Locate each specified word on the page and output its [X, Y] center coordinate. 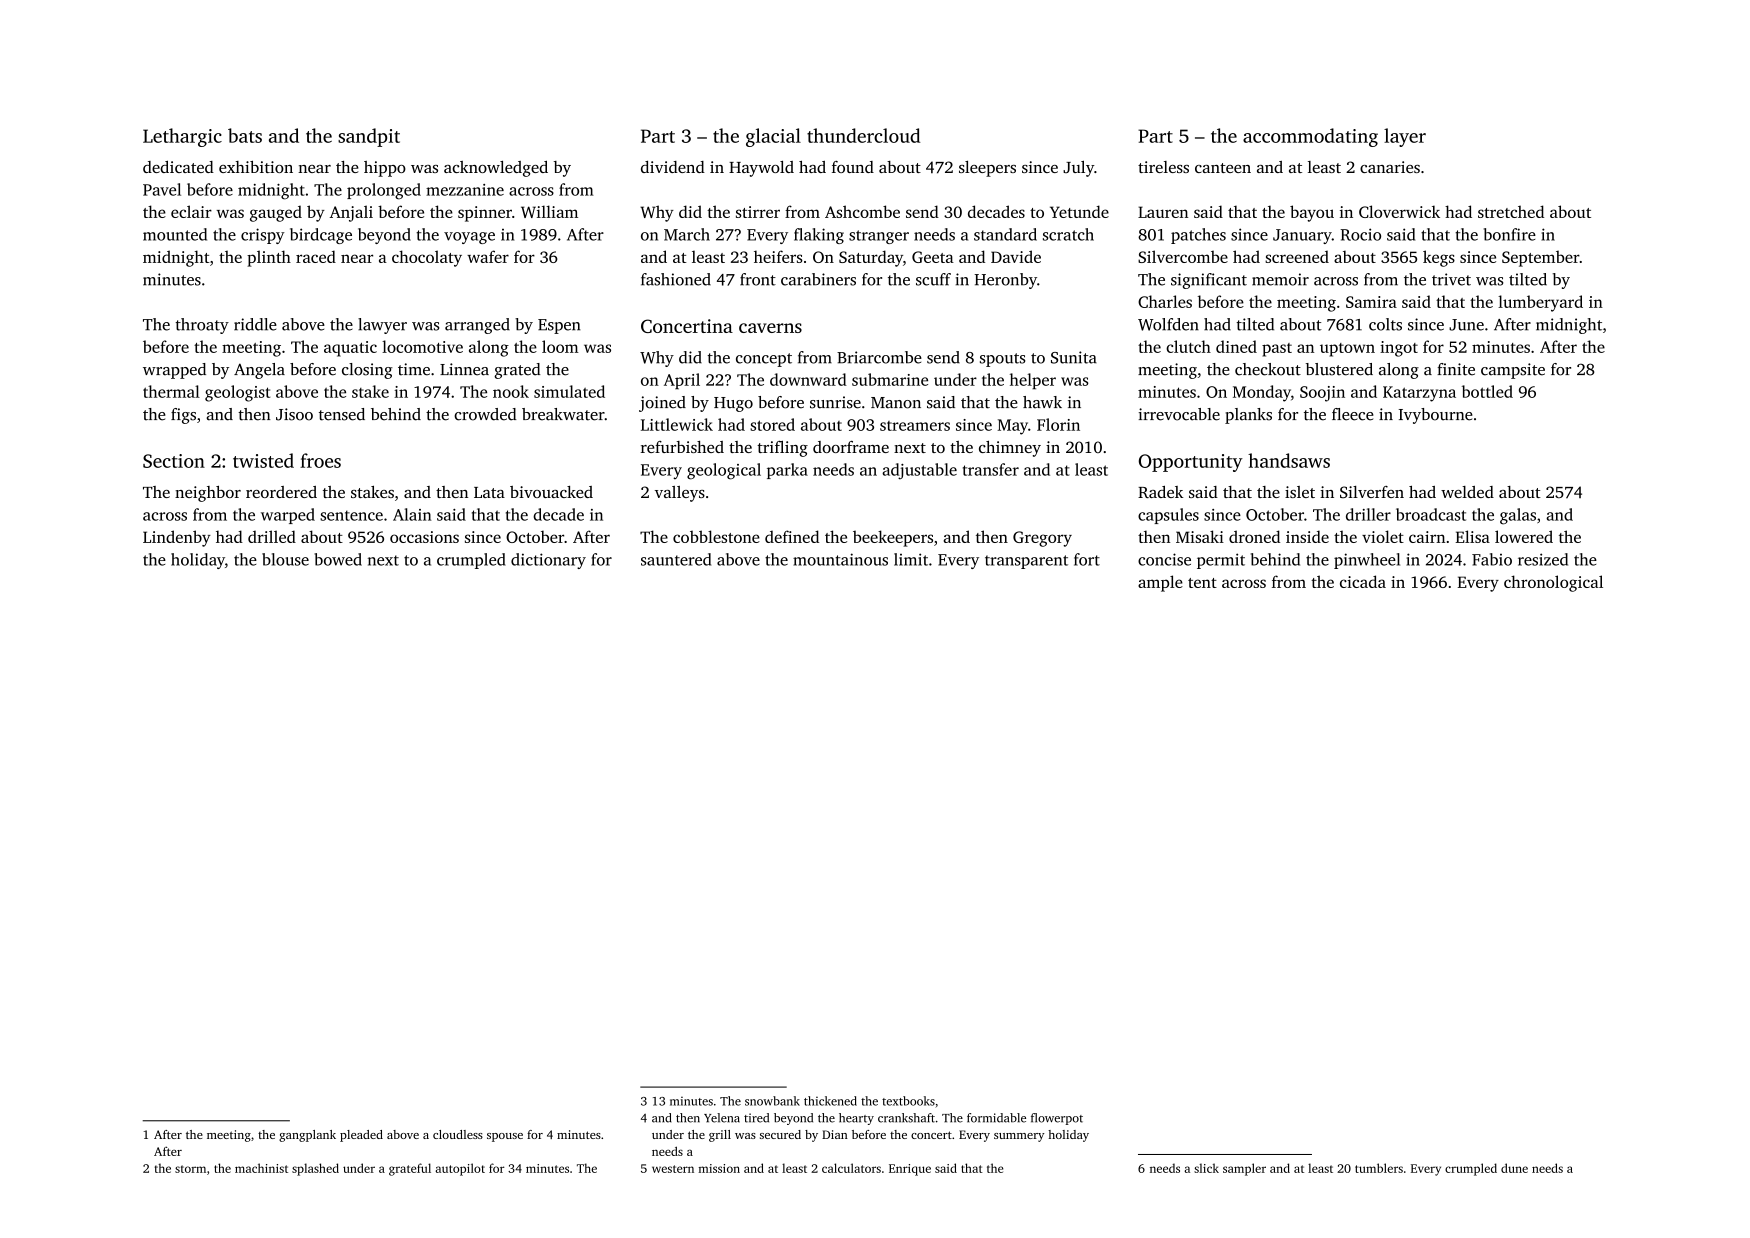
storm [190, 1169]
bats [245, 135]
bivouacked [551, 492]
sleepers [987, 169]
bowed [338, 559]
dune [1514, 1168]
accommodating [1310, 137]
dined [1236, 346]
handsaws [1289, 460]
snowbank [772, 1101]
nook [511, 391]
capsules [1168, 516]
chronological [1553, 583]
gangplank [307, 1136]
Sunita [1074, 357]
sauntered [676, 559]
